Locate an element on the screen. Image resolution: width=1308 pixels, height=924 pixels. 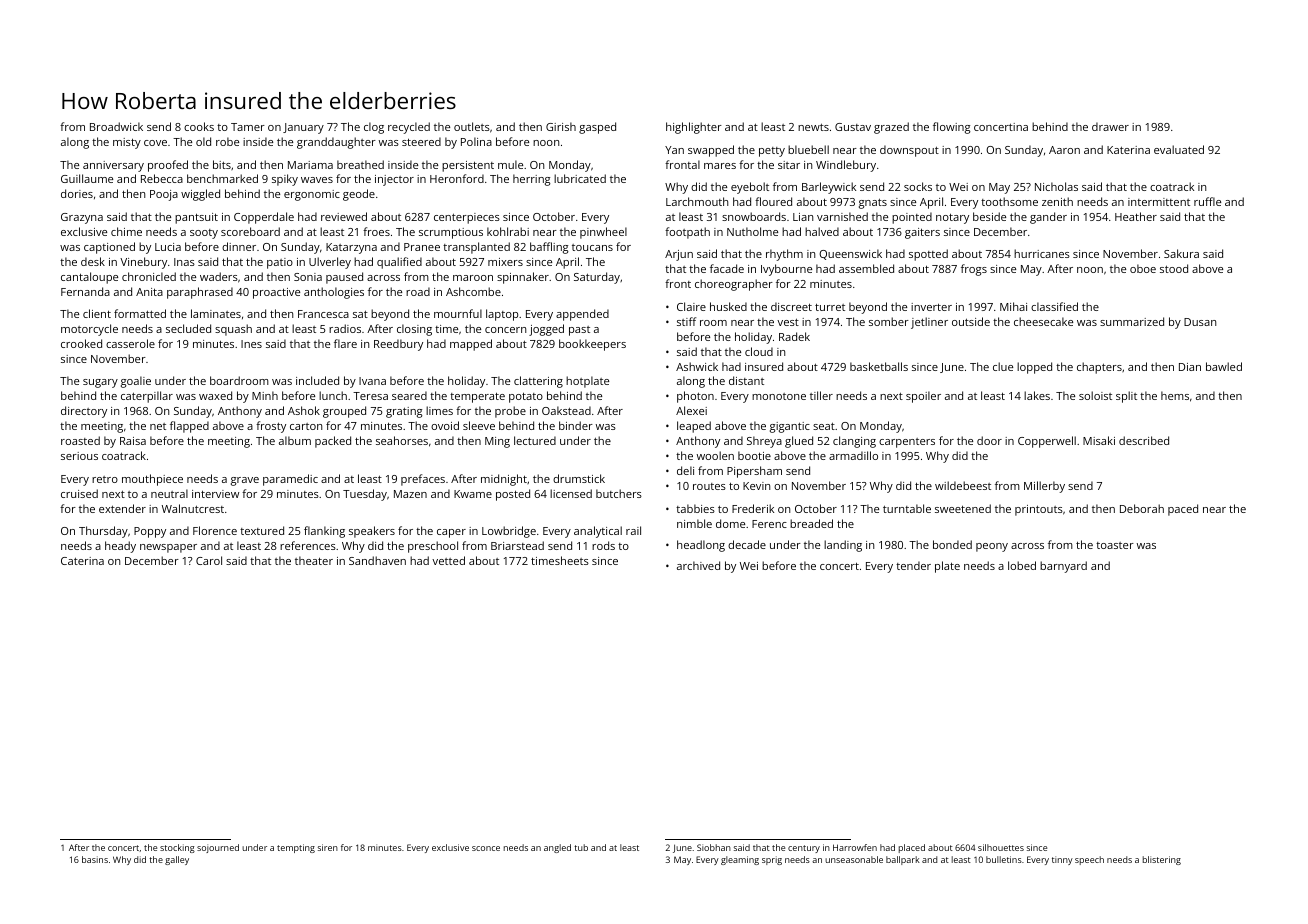
silhouettes is located at coordinates (1001, 847).
